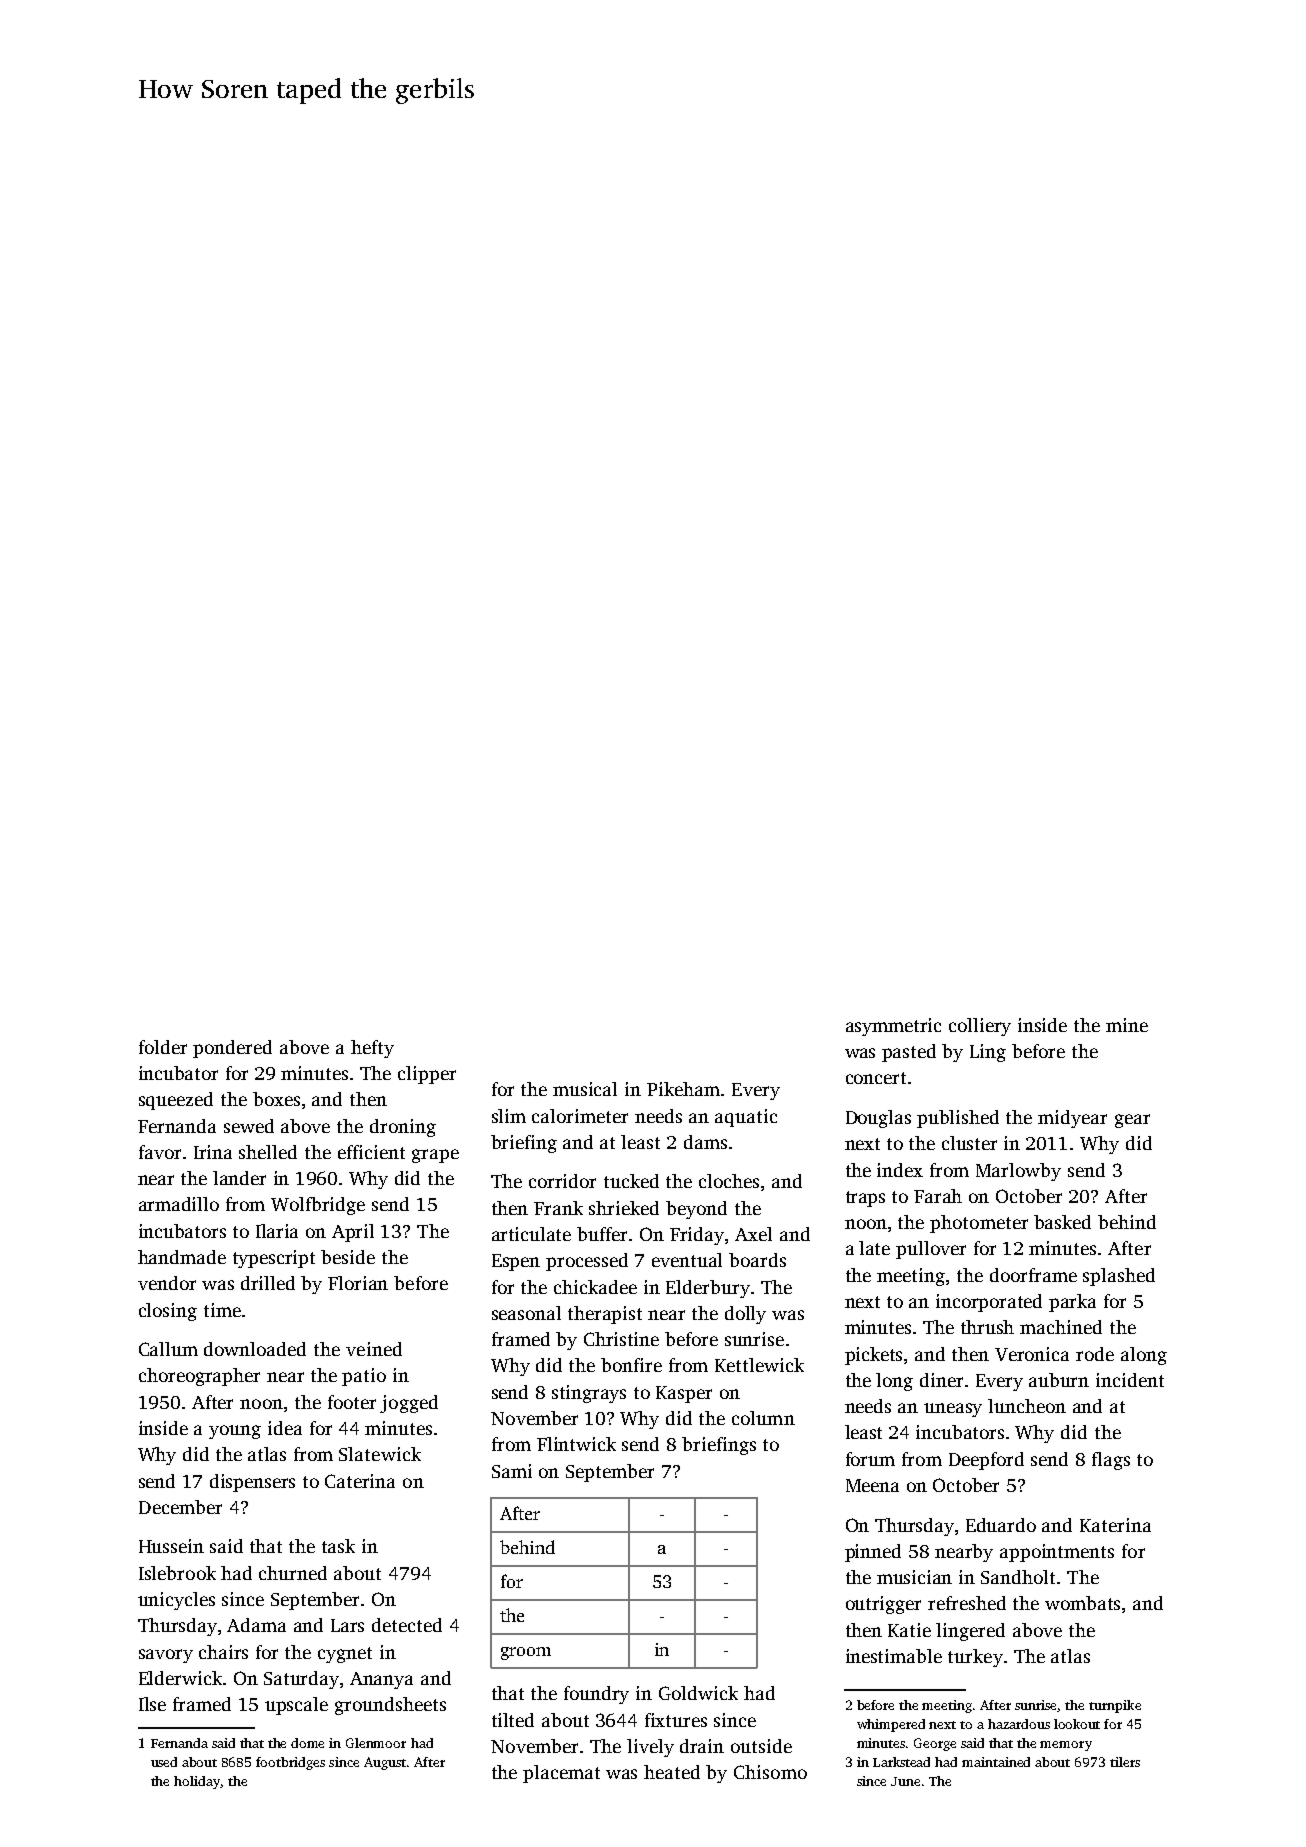  What do you see at coordinates (585, 1089) in the screenshot?
I see `musical` at bounding box center [585, 1089].
